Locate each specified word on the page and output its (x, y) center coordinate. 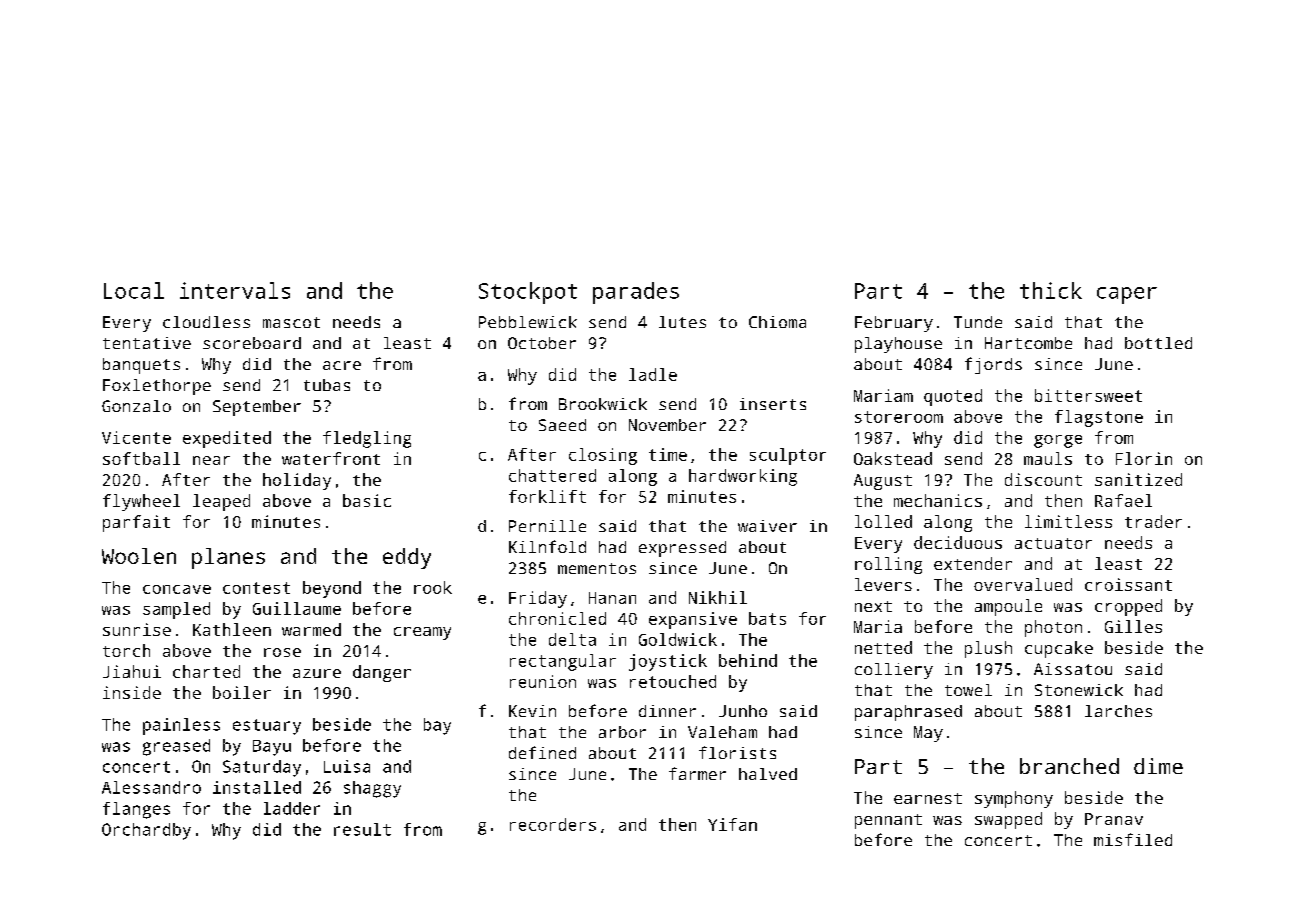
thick (1051, 290)
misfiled (1133, 839)
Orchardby (146, 831)
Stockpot (528, 293)
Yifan (732, 824)
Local (134, 290)
